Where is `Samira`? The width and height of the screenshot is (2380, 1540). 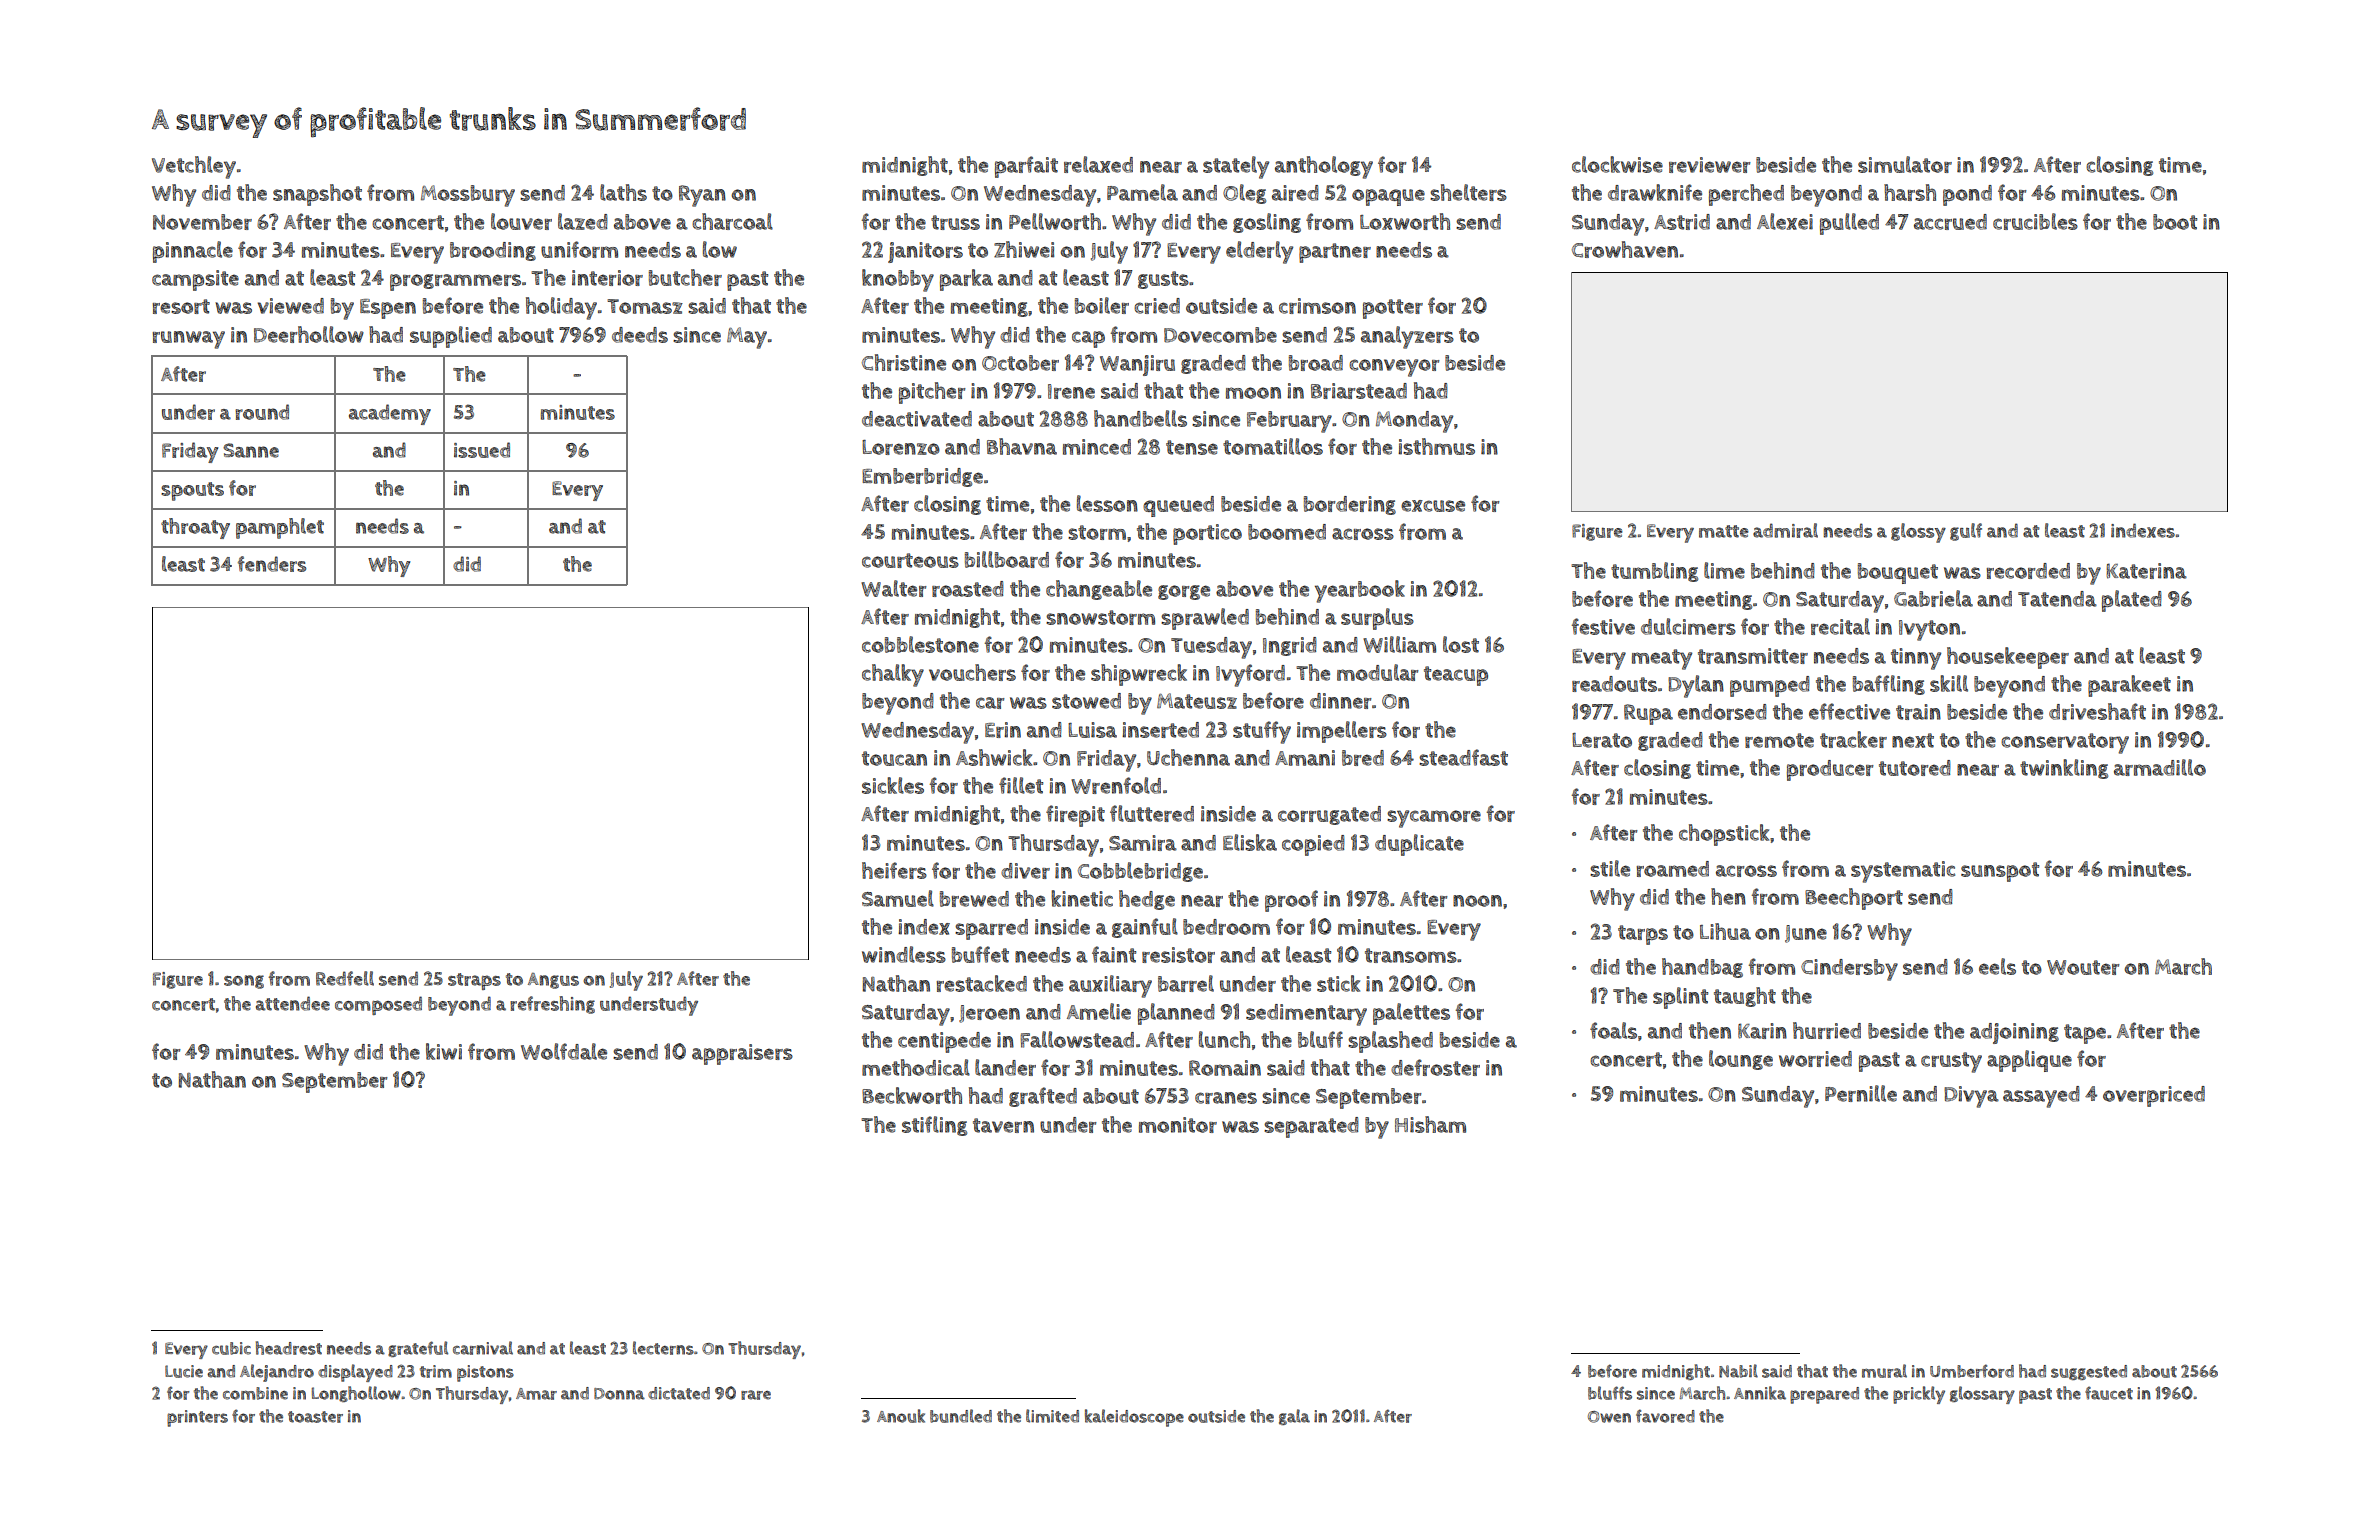
Samira is located at coordinates (1143, 843).
